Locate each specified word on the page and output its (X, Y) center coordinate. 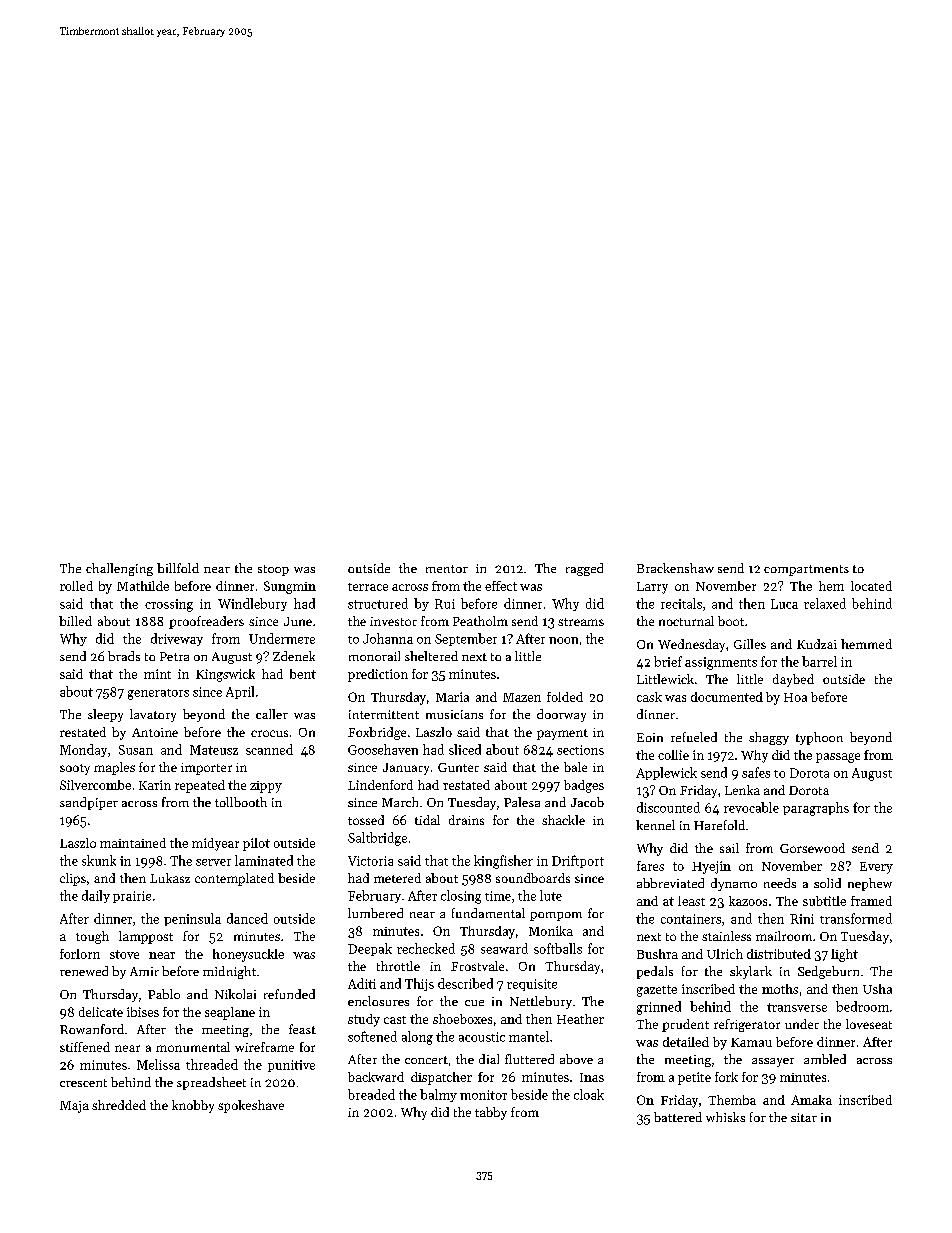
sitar (804, 1117)
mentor (447, 569)
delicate (101, 1012)
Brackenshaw (675, 568)
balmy (438, 1095)
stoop (273, 570)
